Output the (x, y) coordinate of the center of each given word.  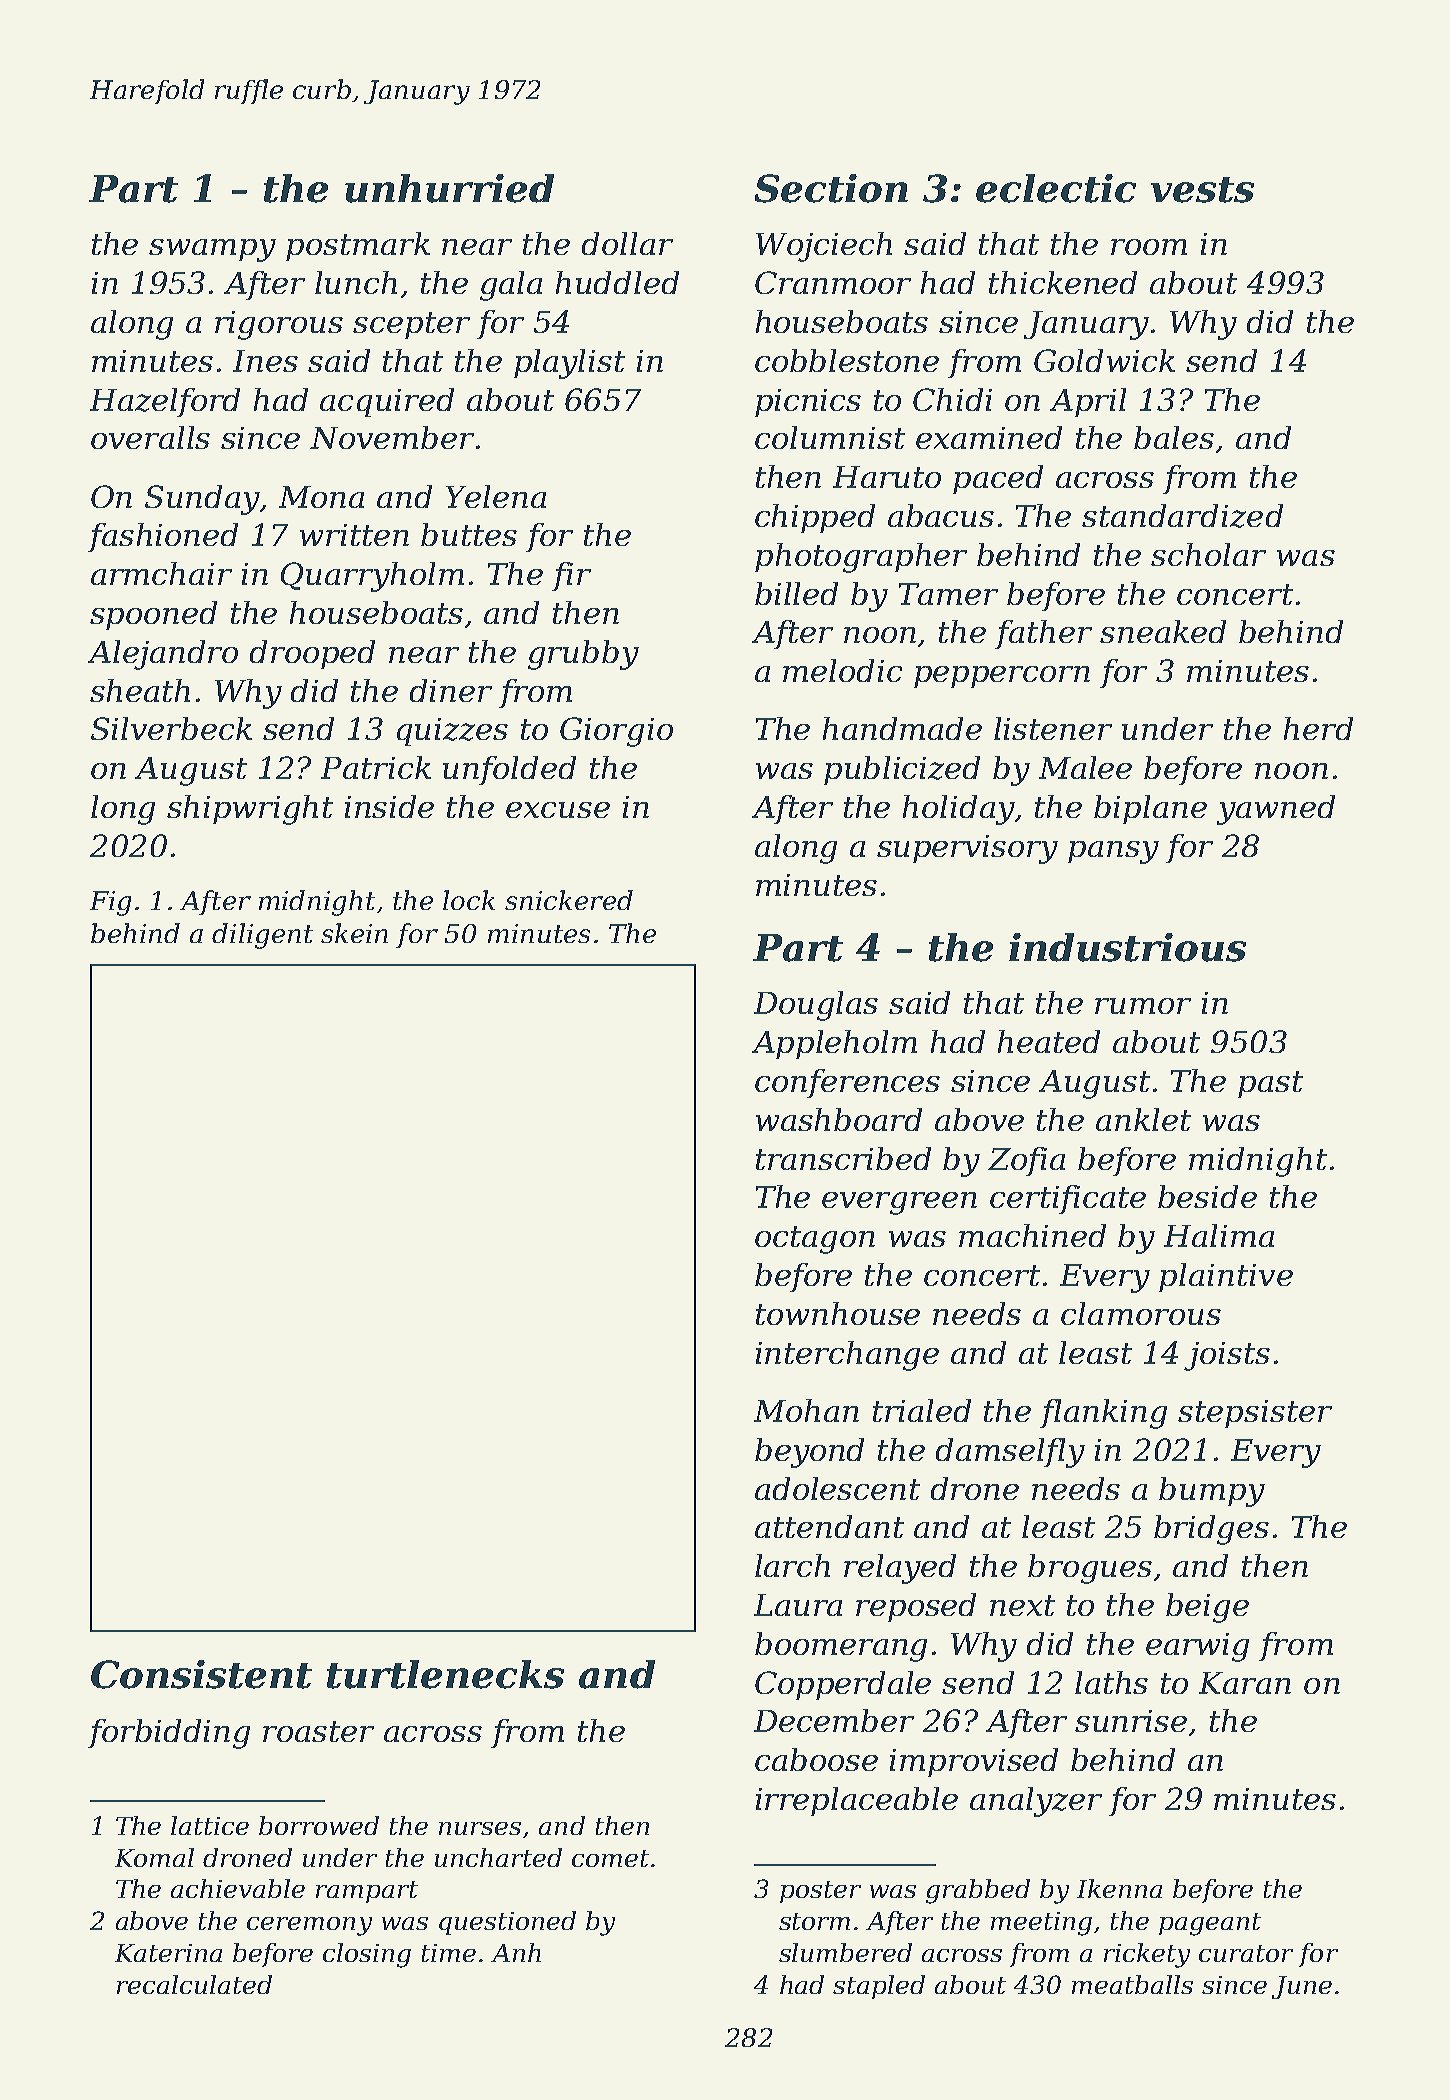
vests (1202, 190)
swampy (212, 250)
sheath (140, 690)
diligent (262, 936)
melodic (842, 670)
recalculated (194, 1984)
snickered (569, 900)
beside (1207, 1196)
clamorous (1141, 1313)
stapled (879, 1987)
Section (831, 188)
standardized (1182, 516)
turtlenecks (445, 1674)
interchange (847, 1356)
